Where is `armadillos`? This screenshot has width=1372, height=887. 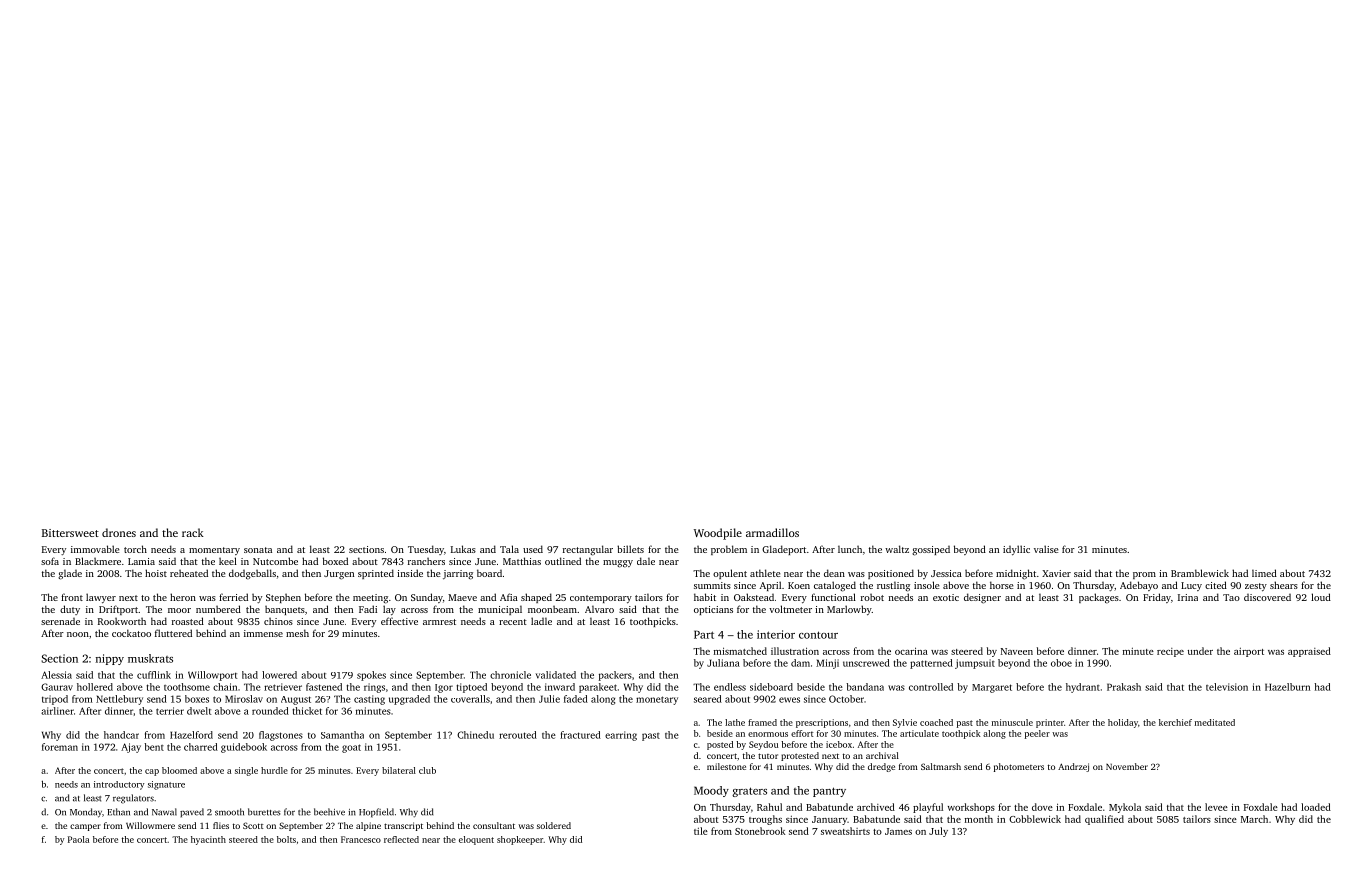 armadillos is located at coordinates (772, 532).
